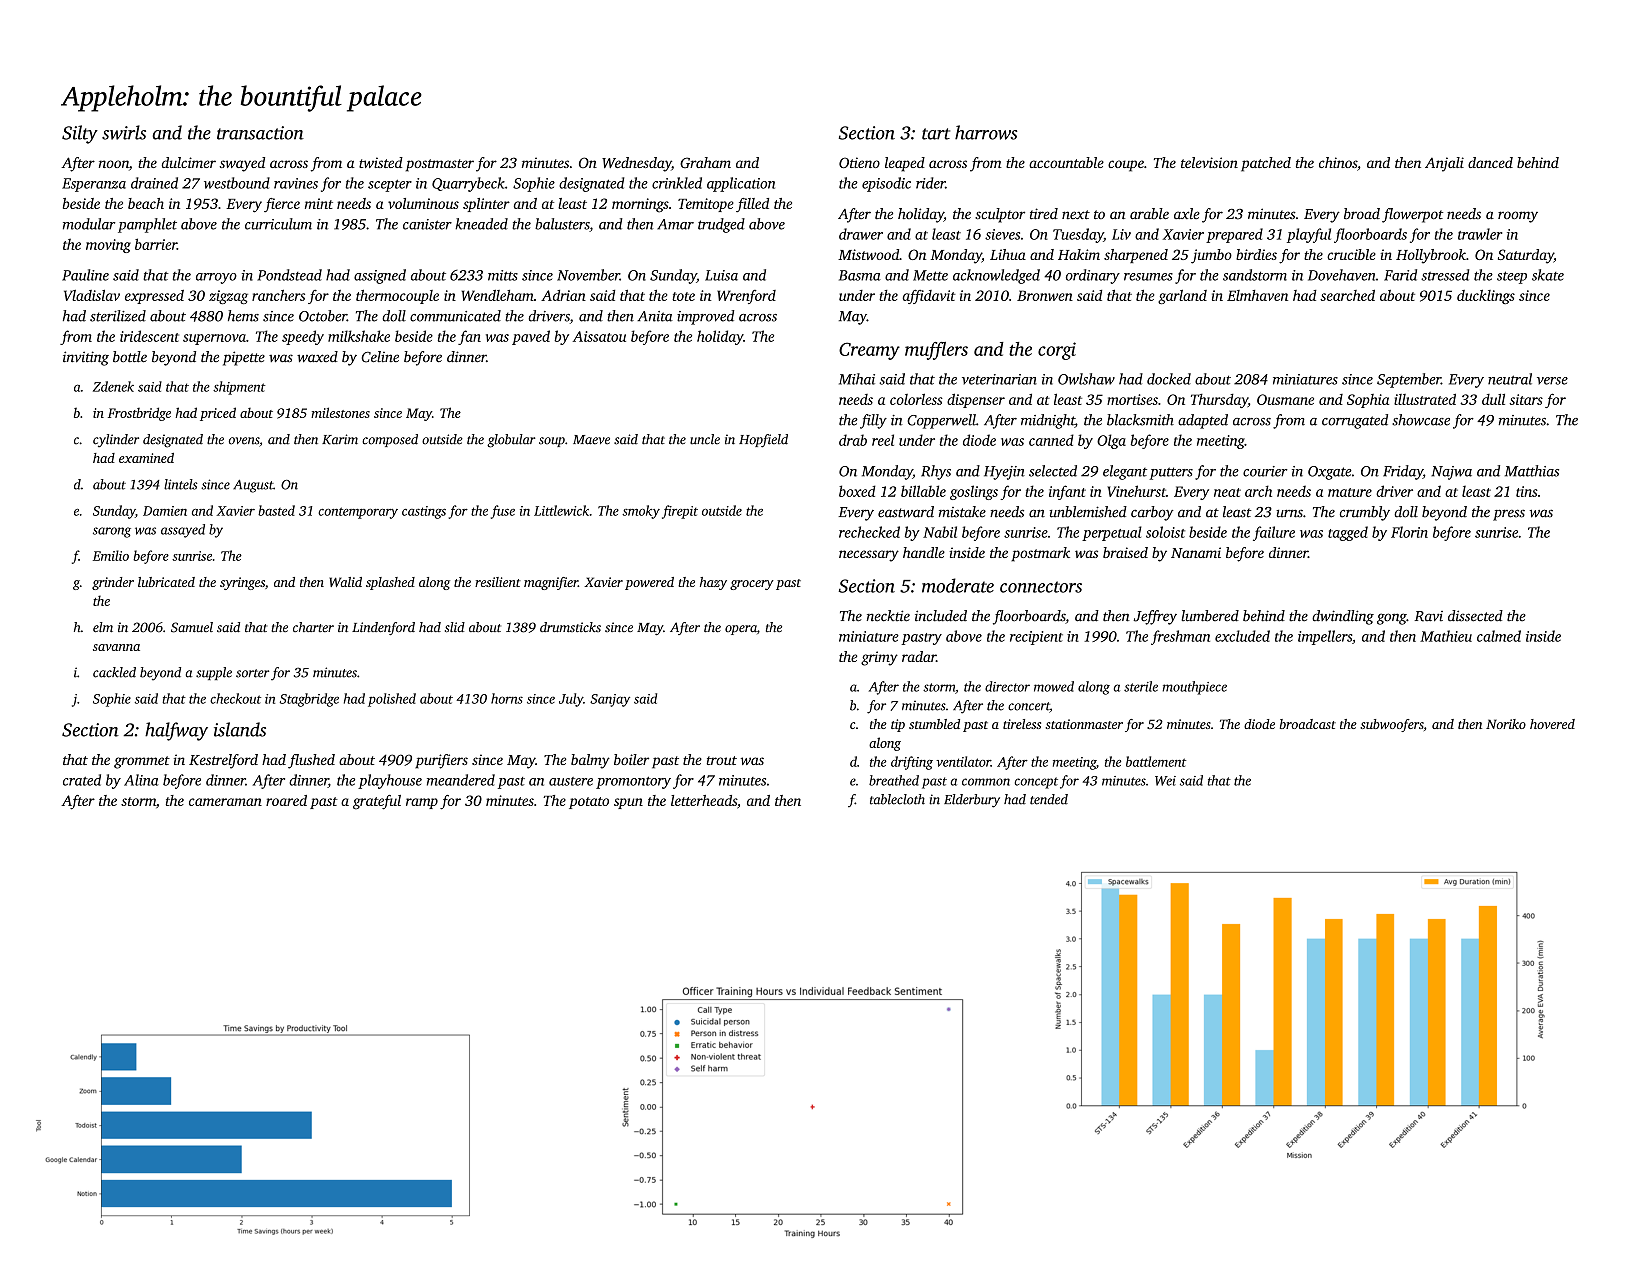 Image resolution: width=1642 pixels, height=1268 pixels. Describe the element at coordinates (276, 510) in the screenshot. I see `basted` at that location.
